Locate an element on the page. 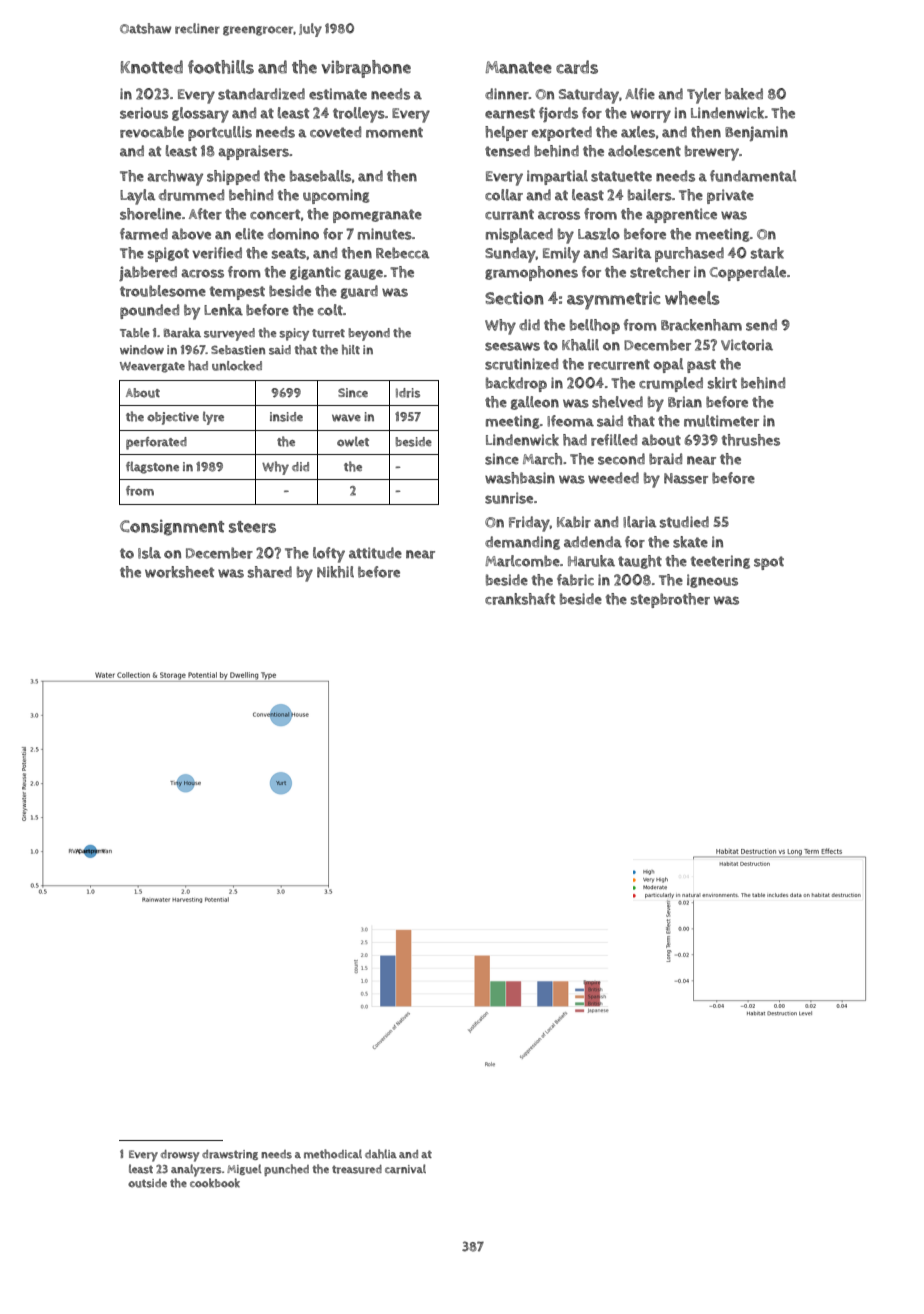 The height and width of the page is (1314, 924). drowsy is located at coordinates (180, 1156).
